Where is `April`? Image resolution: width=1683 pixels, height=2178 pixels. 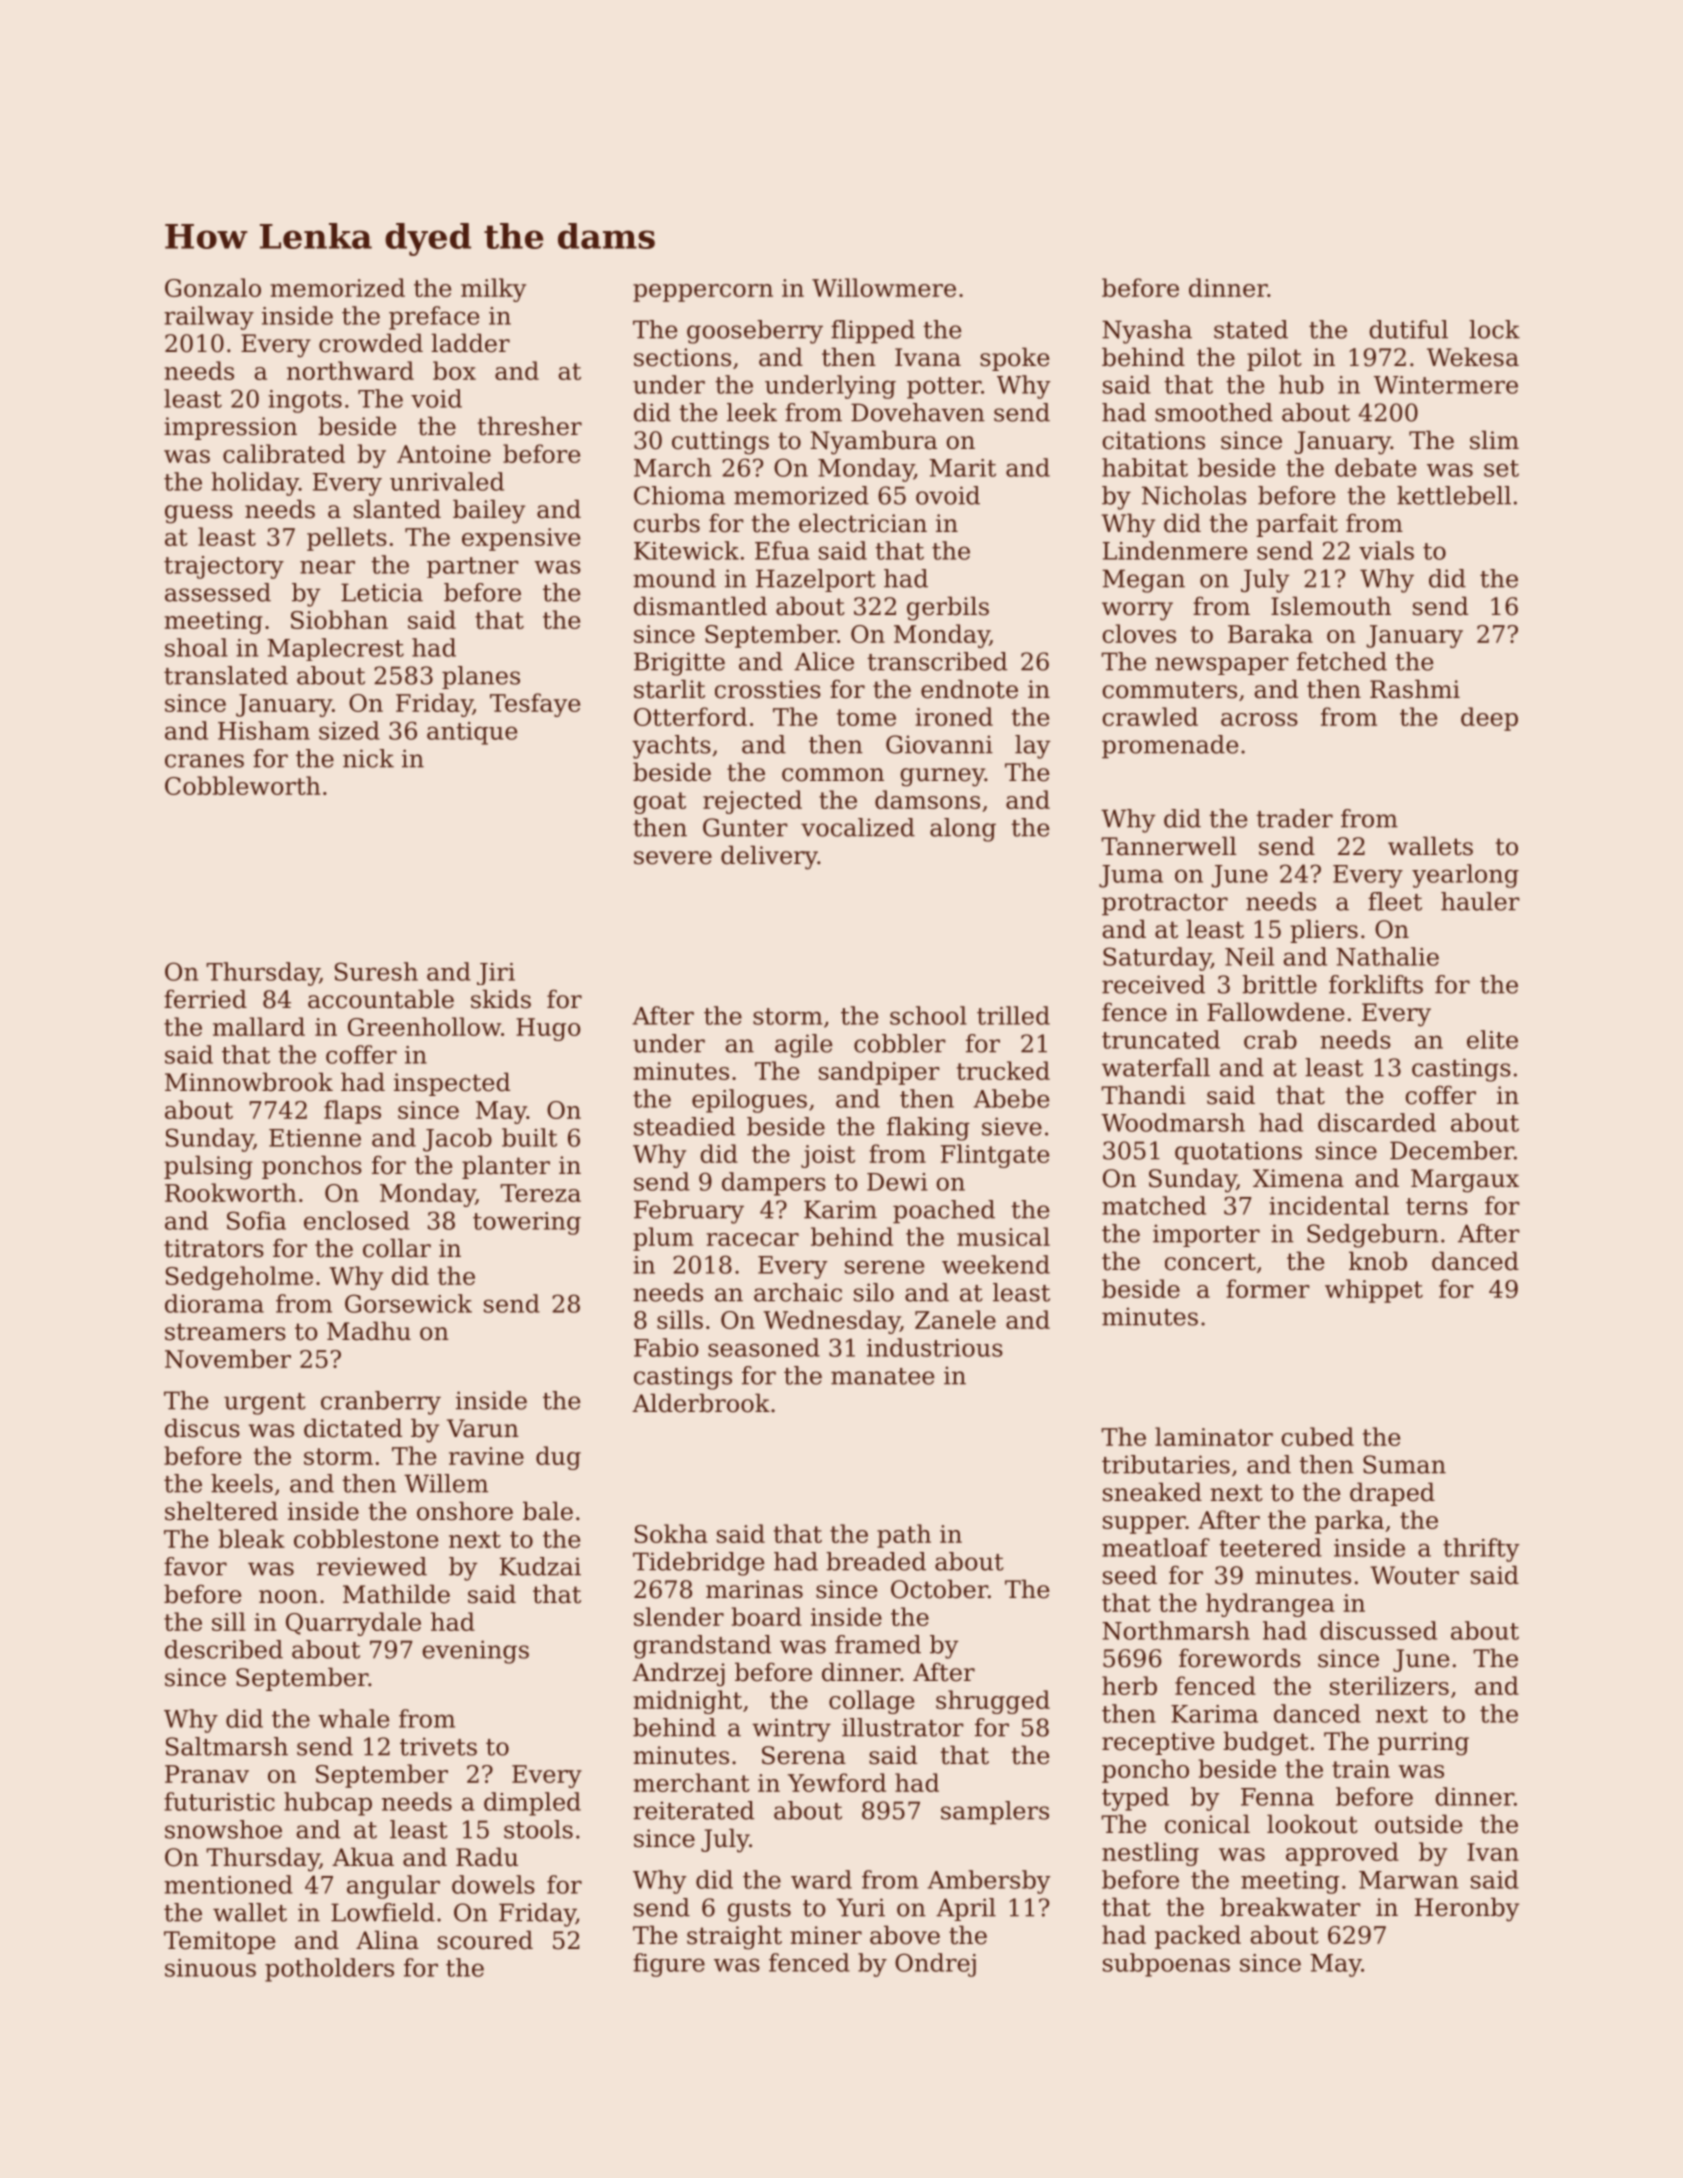 April is located at coordinates (966, 1909).
